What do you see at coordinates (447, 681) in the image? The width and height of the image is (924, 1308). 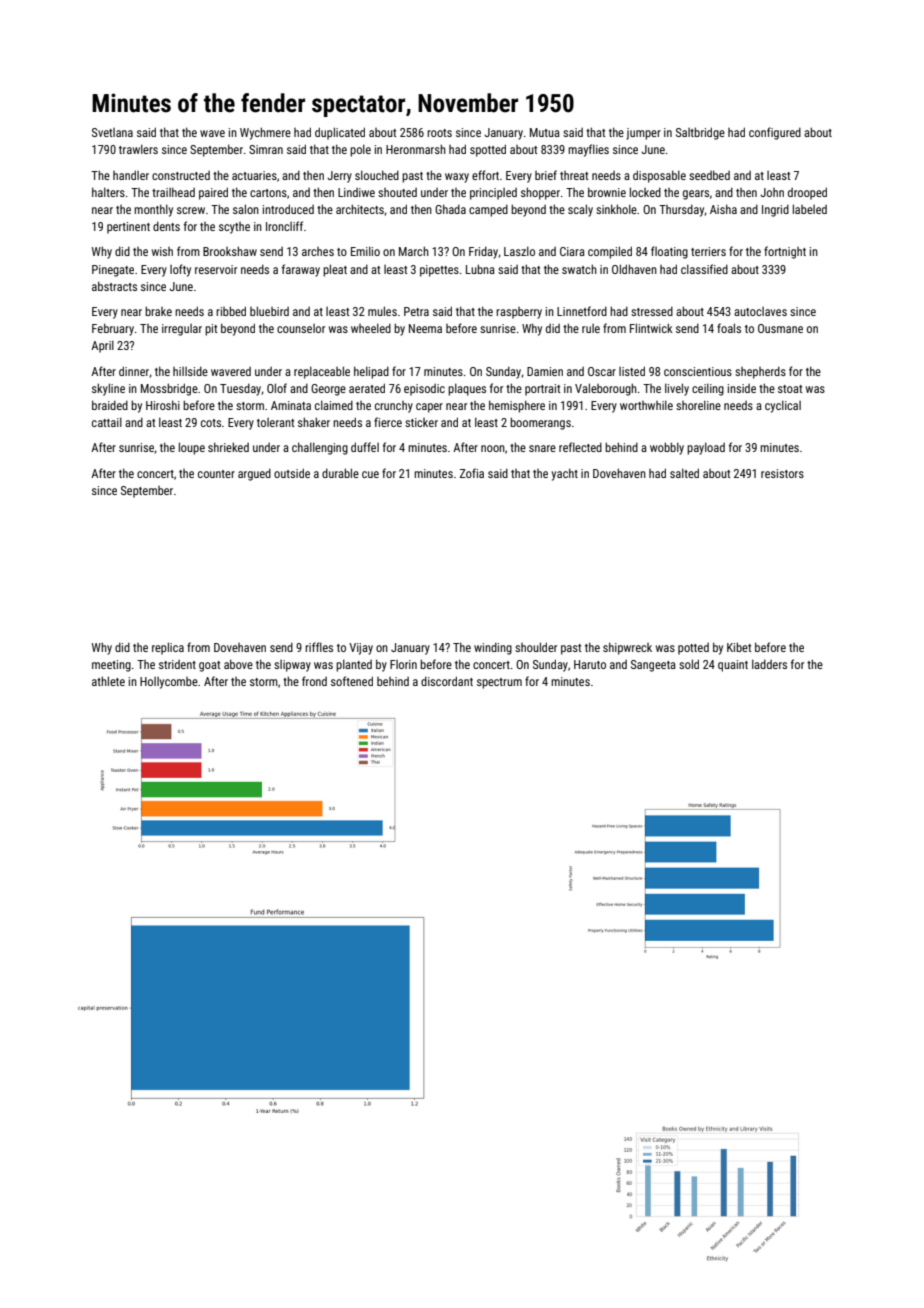 I see `discordant` at bounding box center [447, 681].
